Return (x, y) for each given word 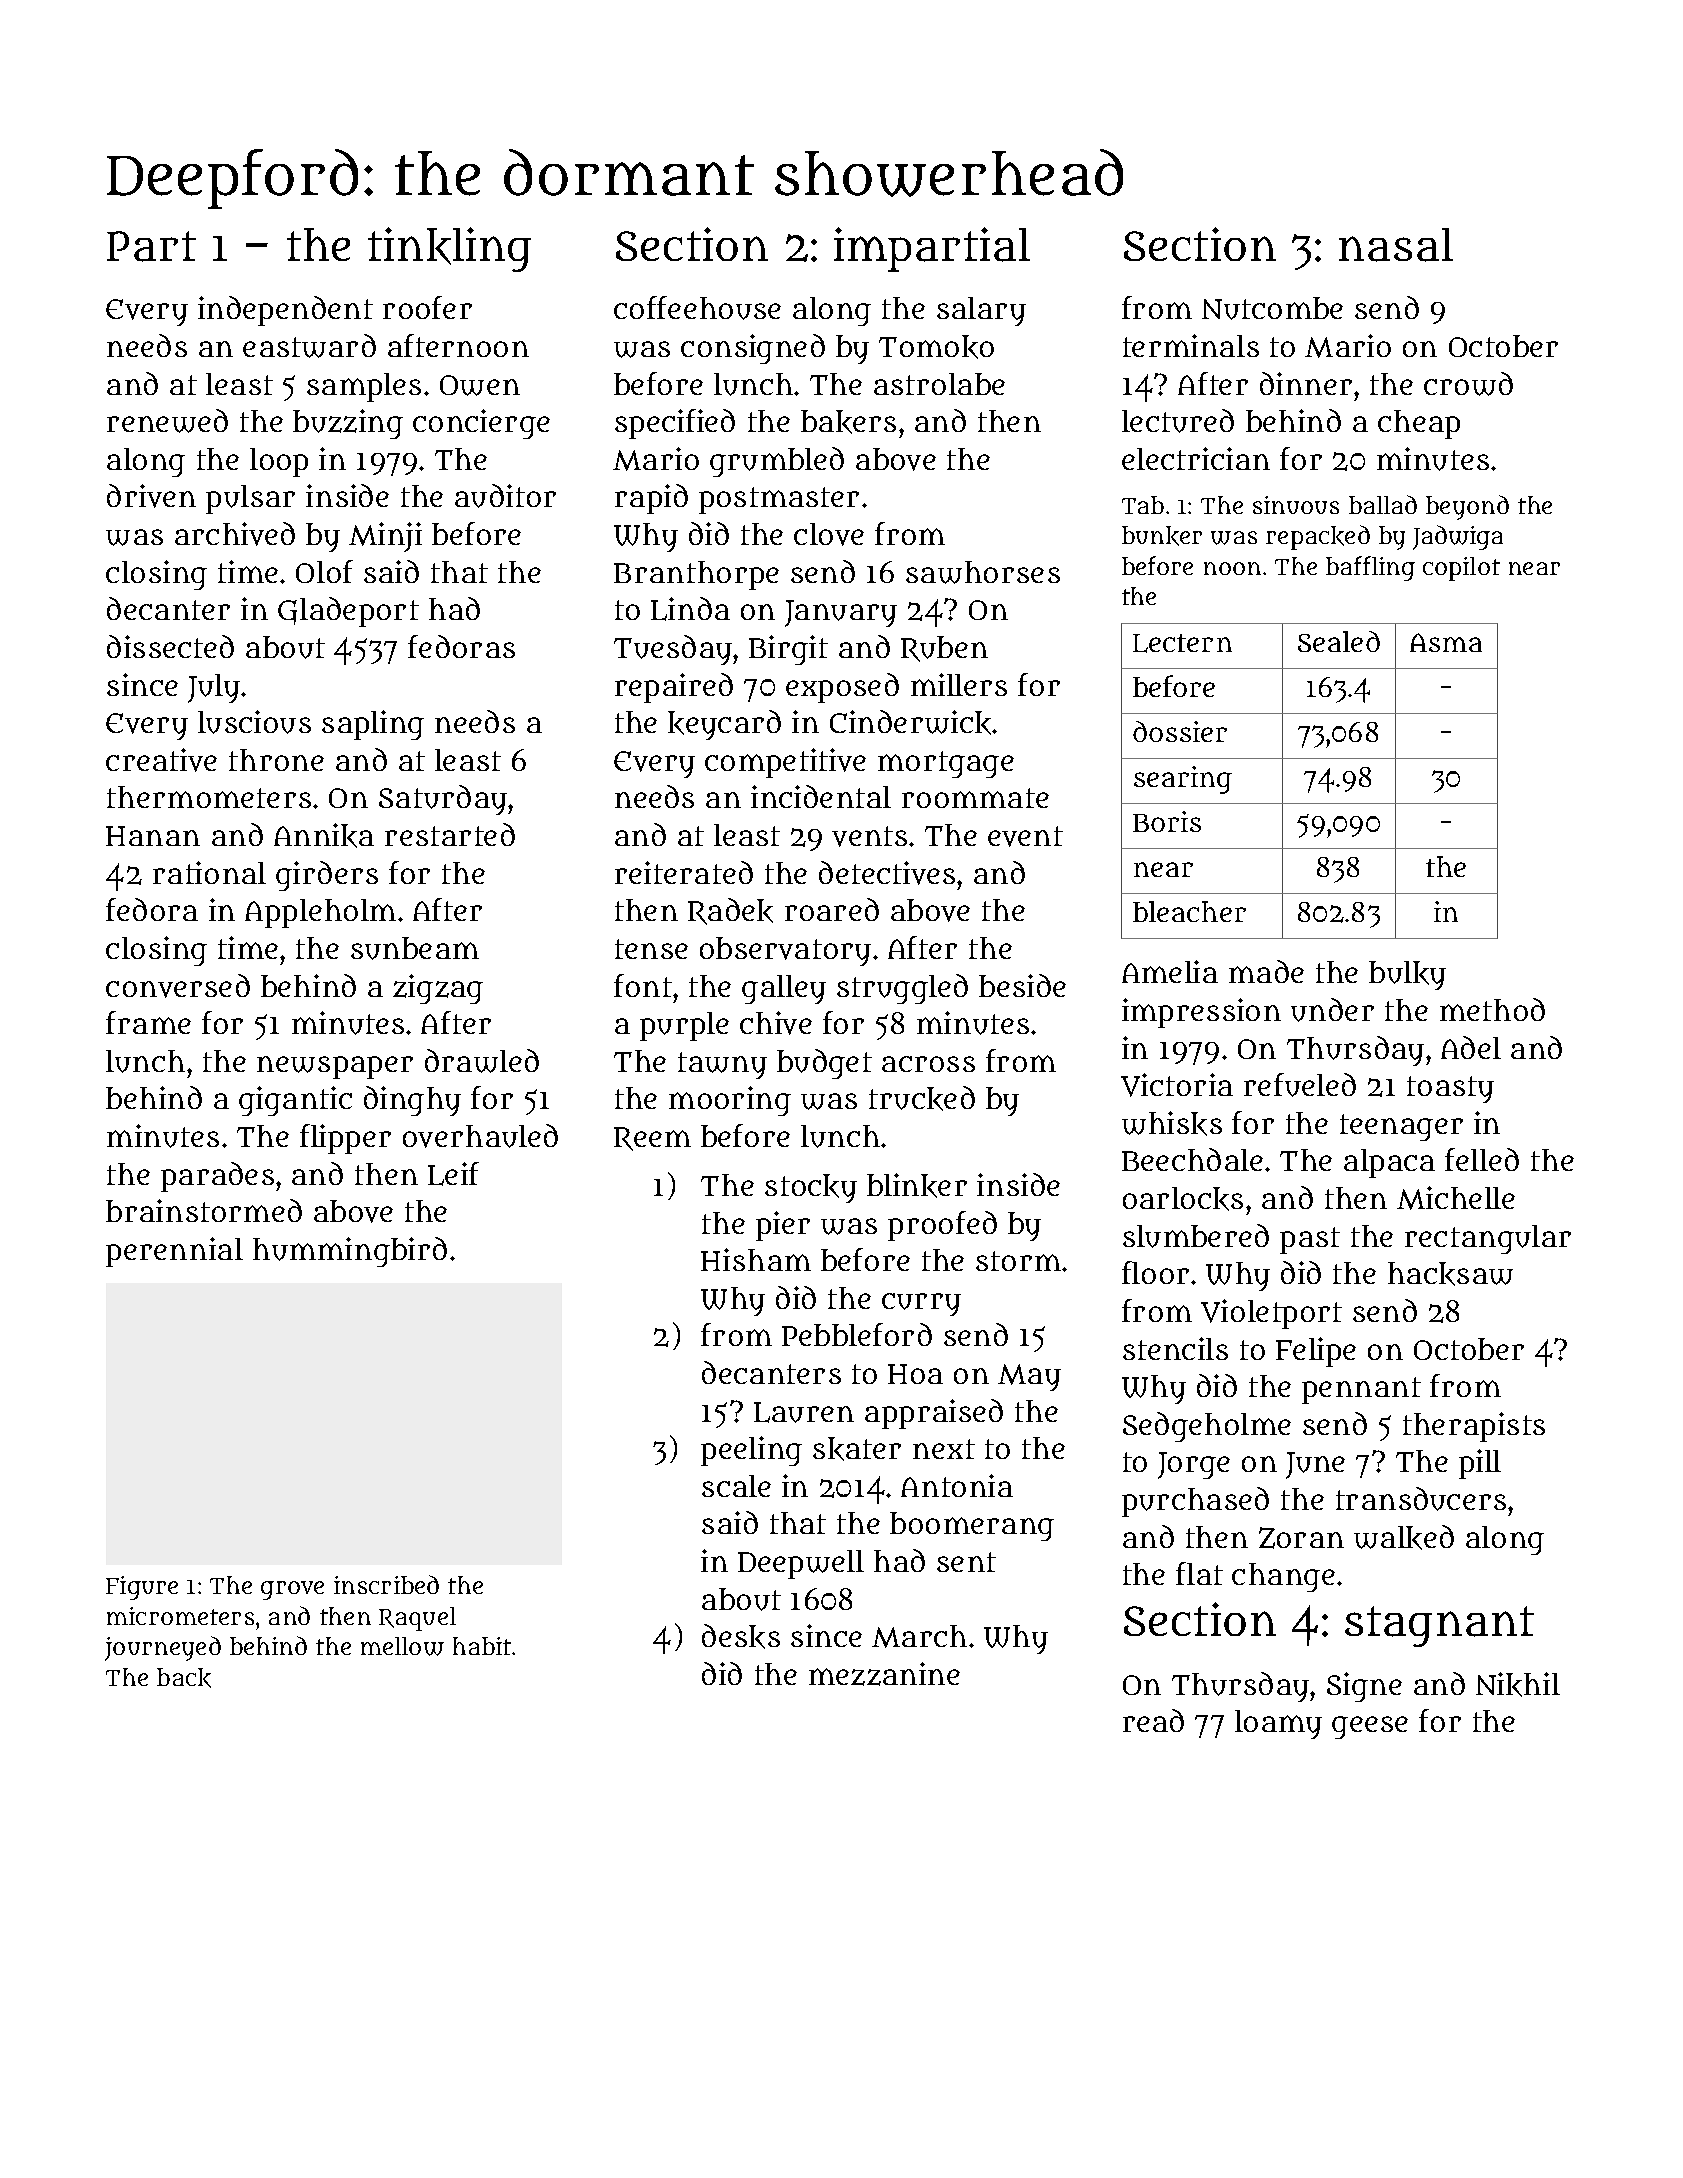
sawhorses (983, 572)
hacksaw (1450, 1274)
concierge (481, 424)
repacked (1318, 537)
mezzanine (884, 1674)
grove (292, 1590)
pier (783, 1226)
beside (1022, 985)
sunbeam (415, 948)
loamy (1278, 1724)
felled (1482, 1159)
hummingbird (350, 1252)
